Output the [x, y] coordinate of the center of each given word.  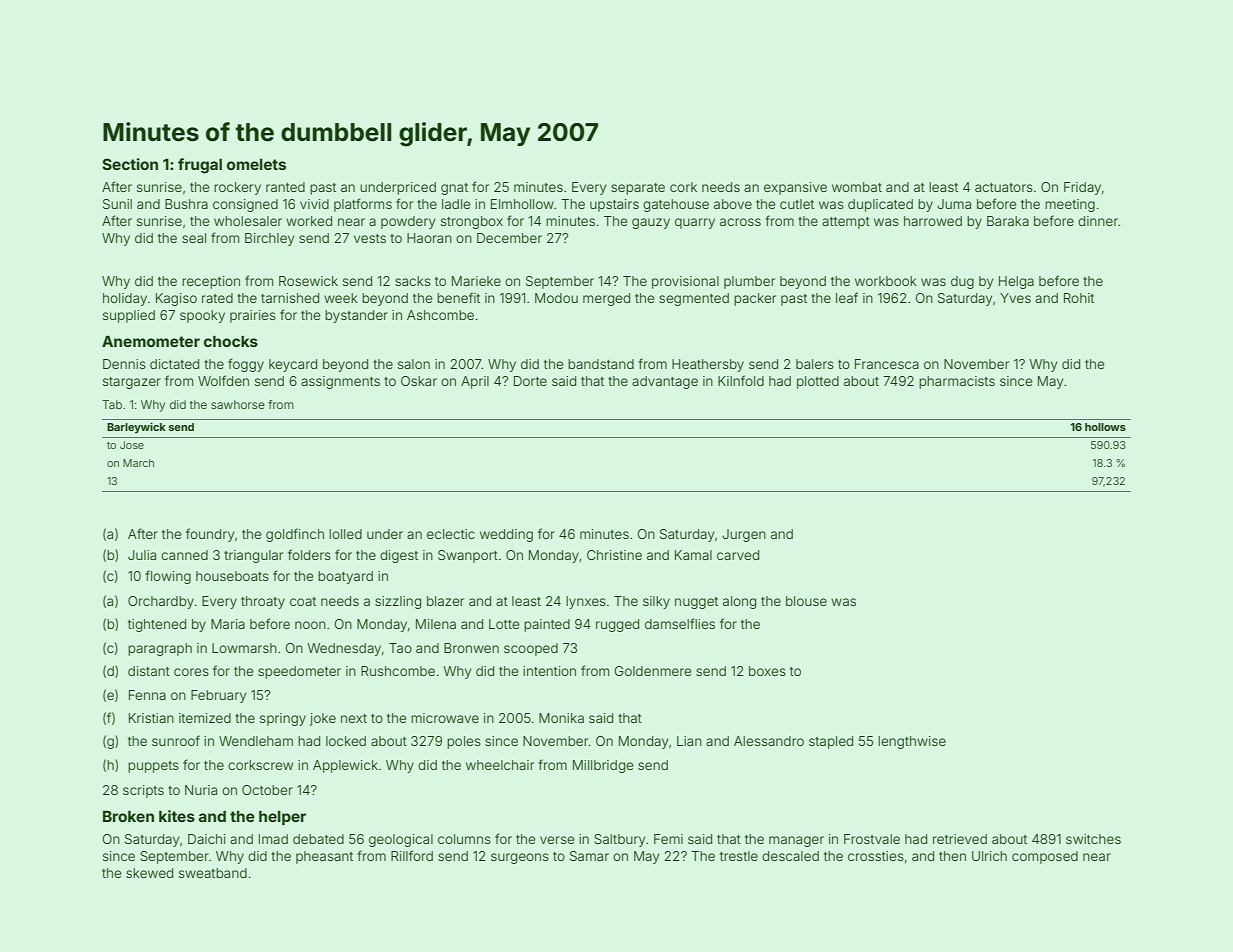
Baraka [1008, 221]
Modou [556, 298]
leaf [847, 297]
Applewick [345, 766]
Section [130, 164]
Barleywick [136, 427]
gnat [454, 189]
